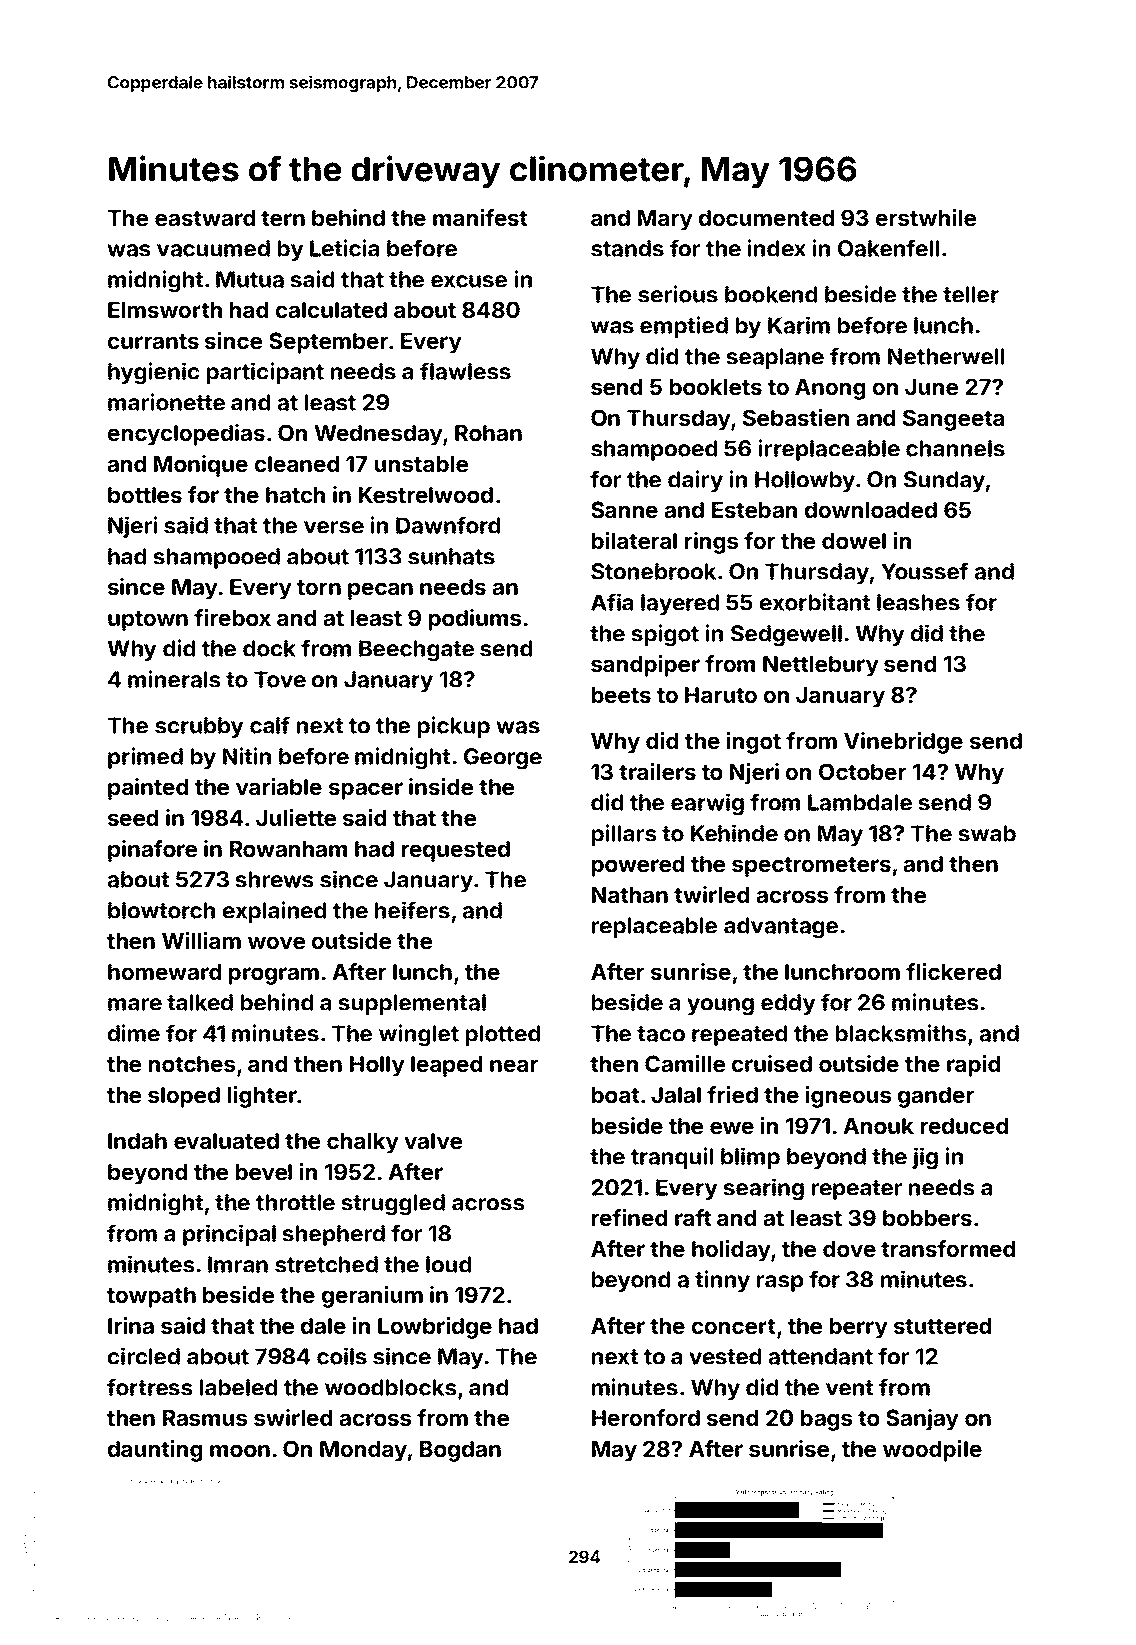  What do you see at coordinates (848, 1097) in the page?
I see `igneous` at bounding box center [848, 1097].
